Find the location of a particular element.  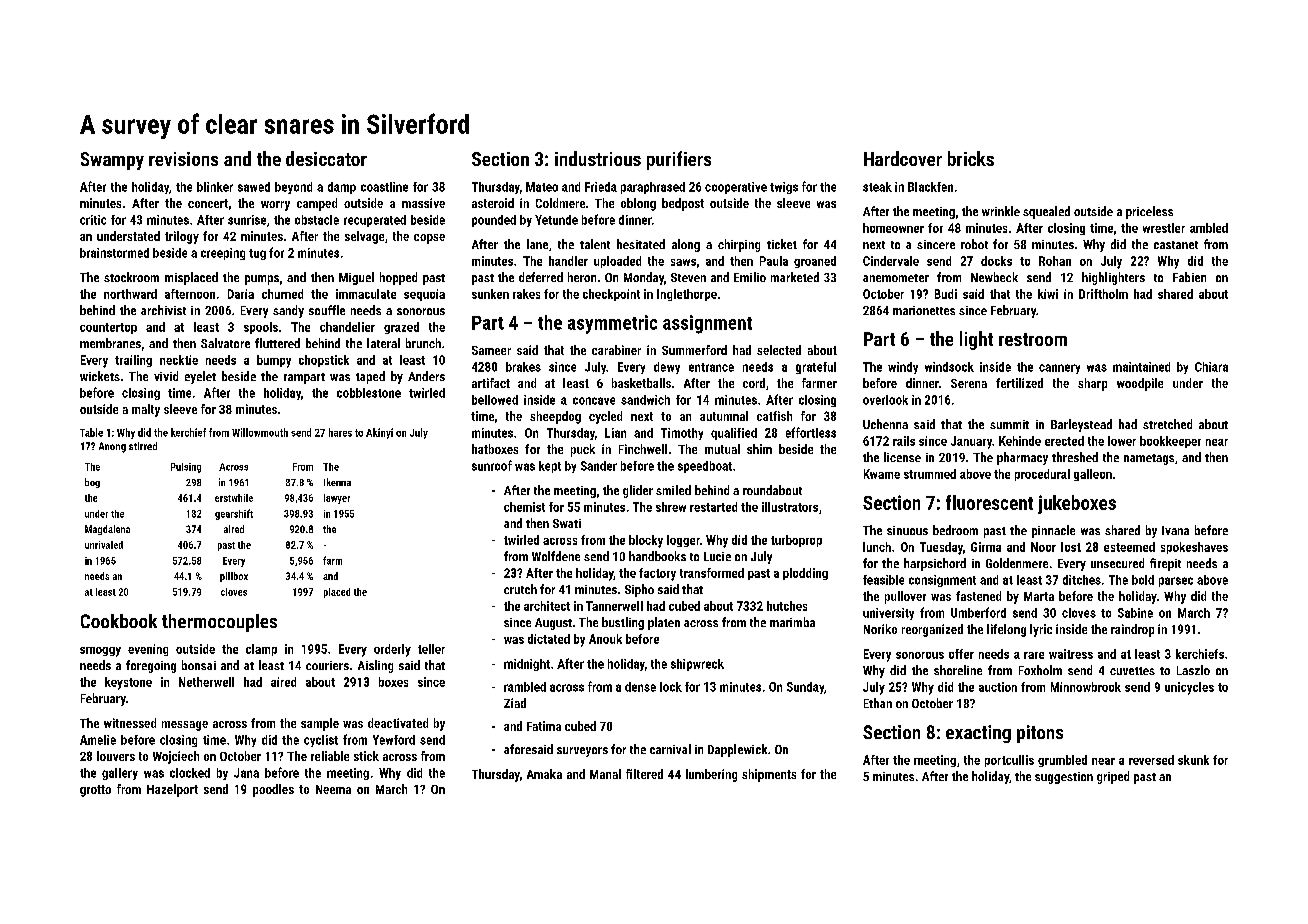

lawyer is located at coordinates (337, 499).
